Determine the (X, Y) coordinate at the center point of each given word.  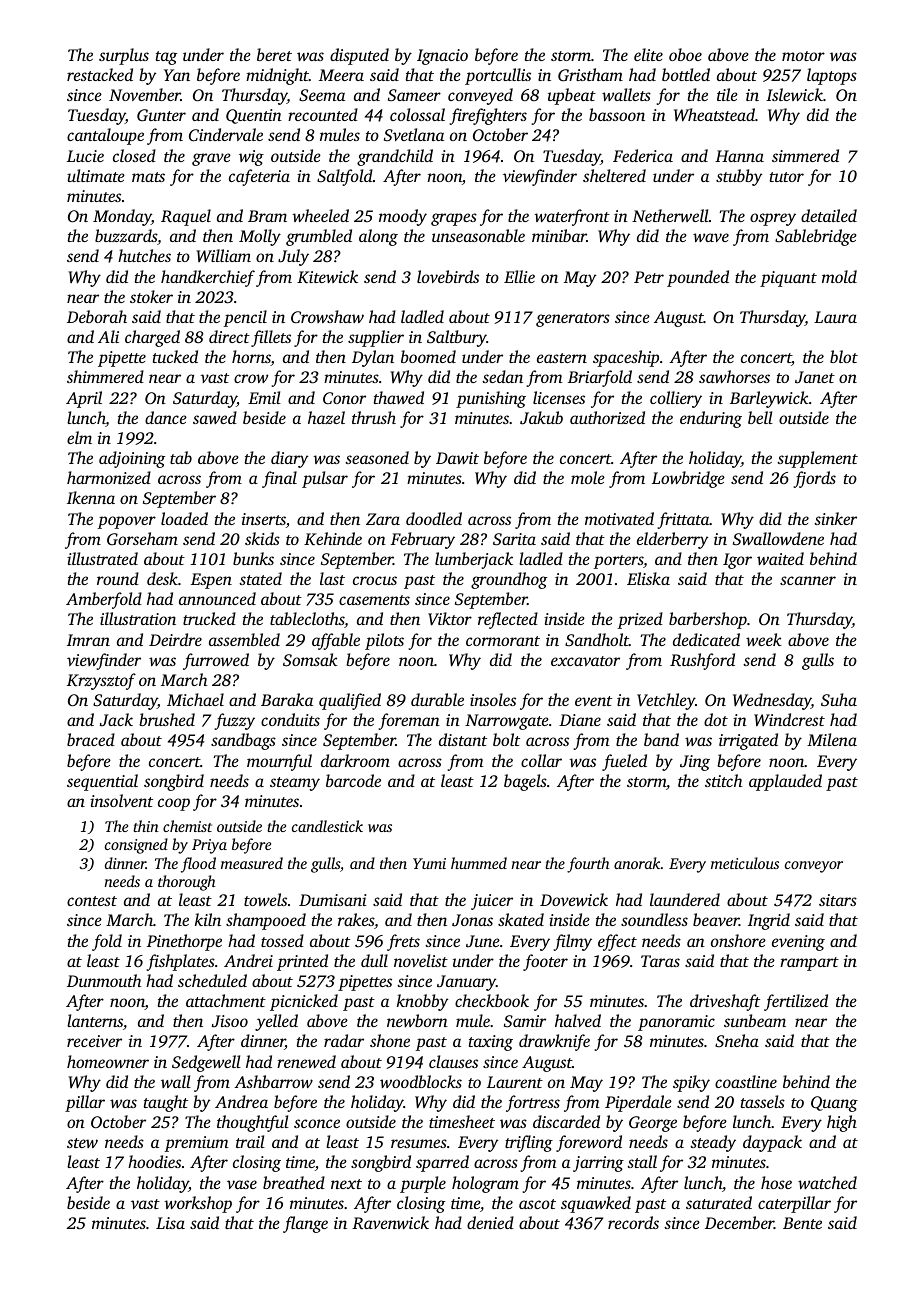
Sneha (737, 1040)
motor (803, 56)
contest (92, 901)
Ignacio (442, 57)
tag (166, 58)
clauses (453, 1061)
